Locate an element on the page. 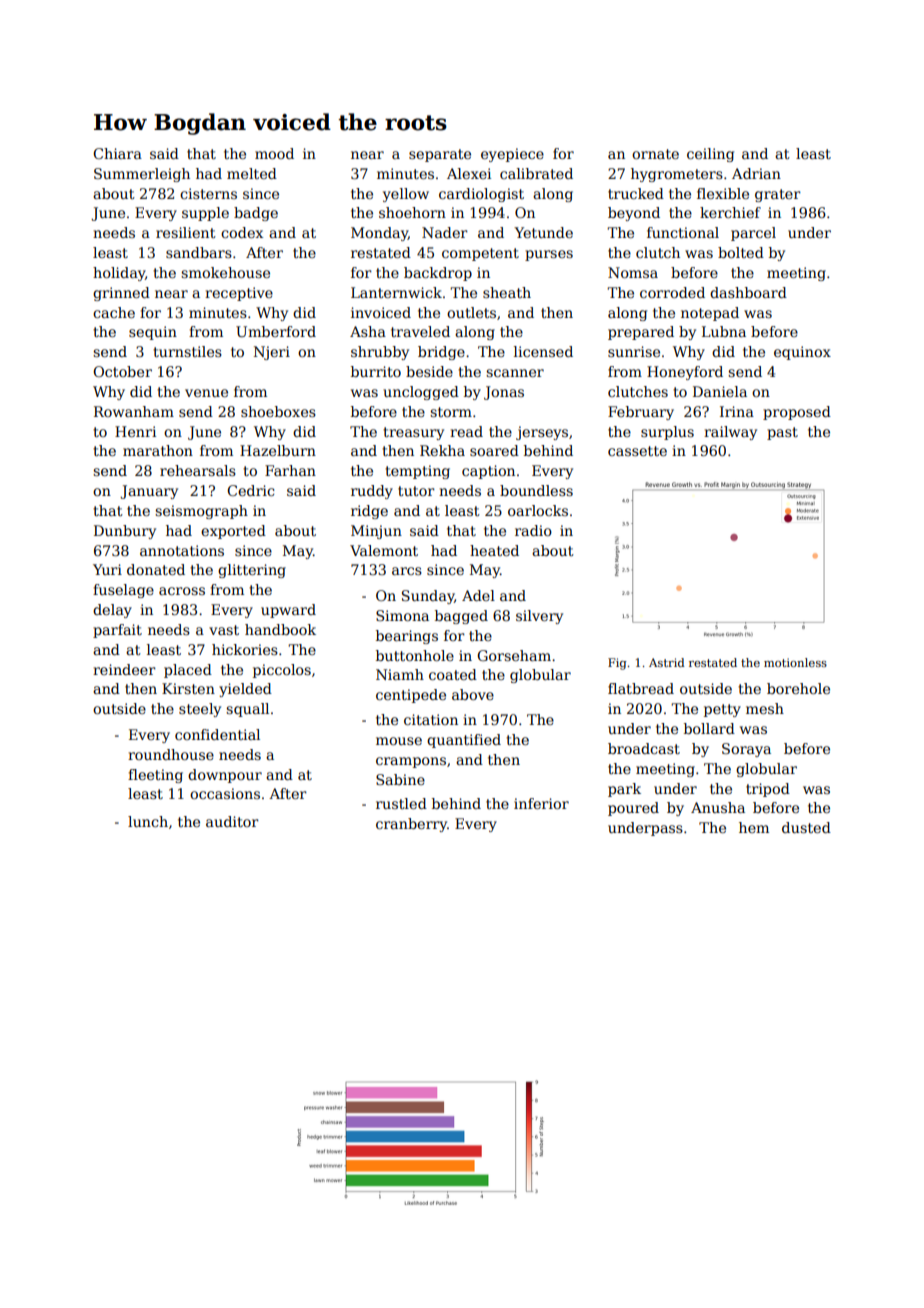  annotations is located at coordinates (182, 550).
